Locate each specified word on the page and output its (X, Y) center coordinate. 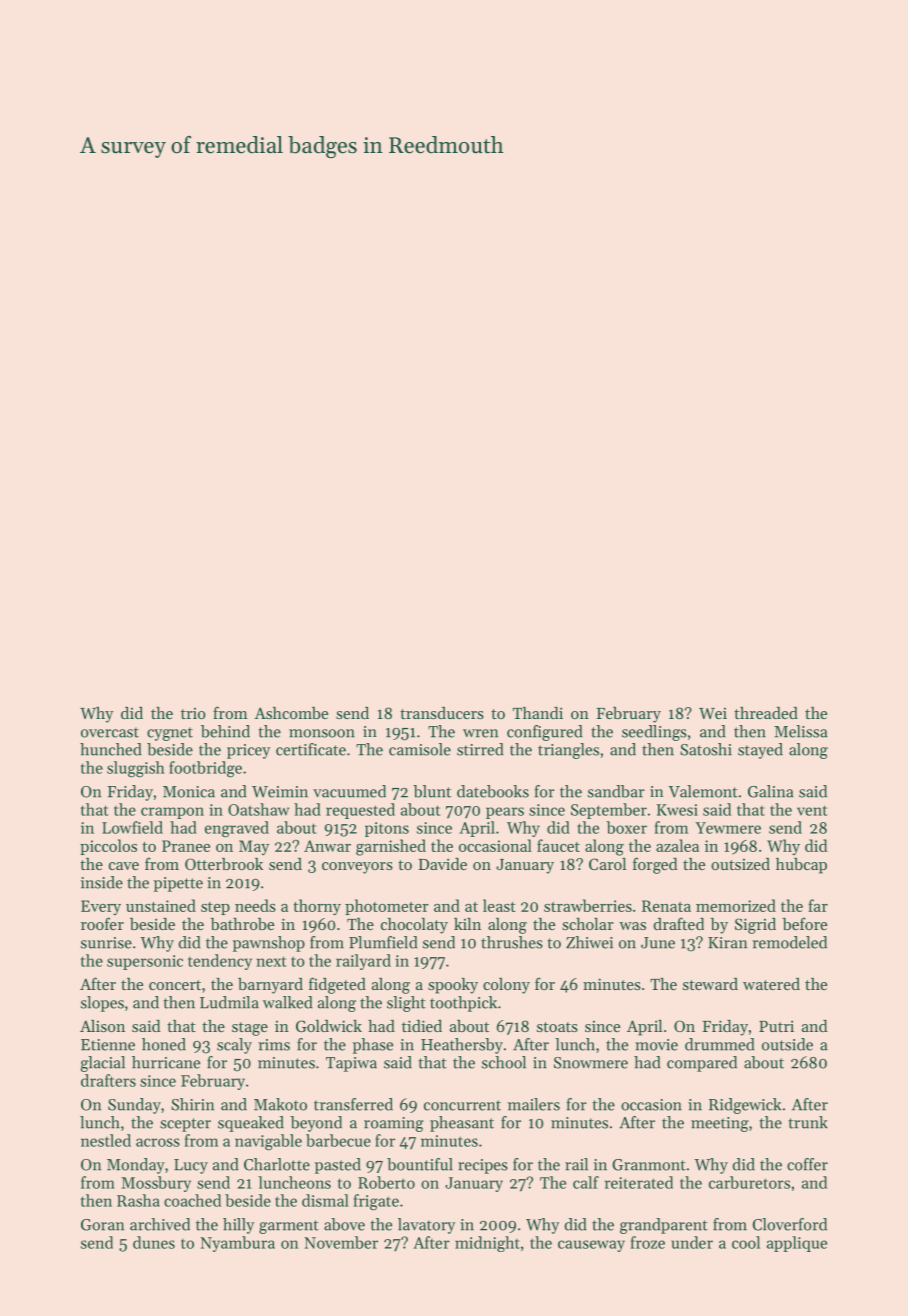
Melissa (801, 731)
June (658, 943)
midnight (487, 1244)
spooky (453, 986)
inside (102, 882)
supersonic (145, 962)
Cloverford (790, 1224)
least (499, 905)
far (818, 905)
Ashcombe (291, 713)
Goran (102, 1225)
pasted (338, 1166)
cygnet (170, 734)
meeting (720, 1124)
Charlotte (277, 1164)
